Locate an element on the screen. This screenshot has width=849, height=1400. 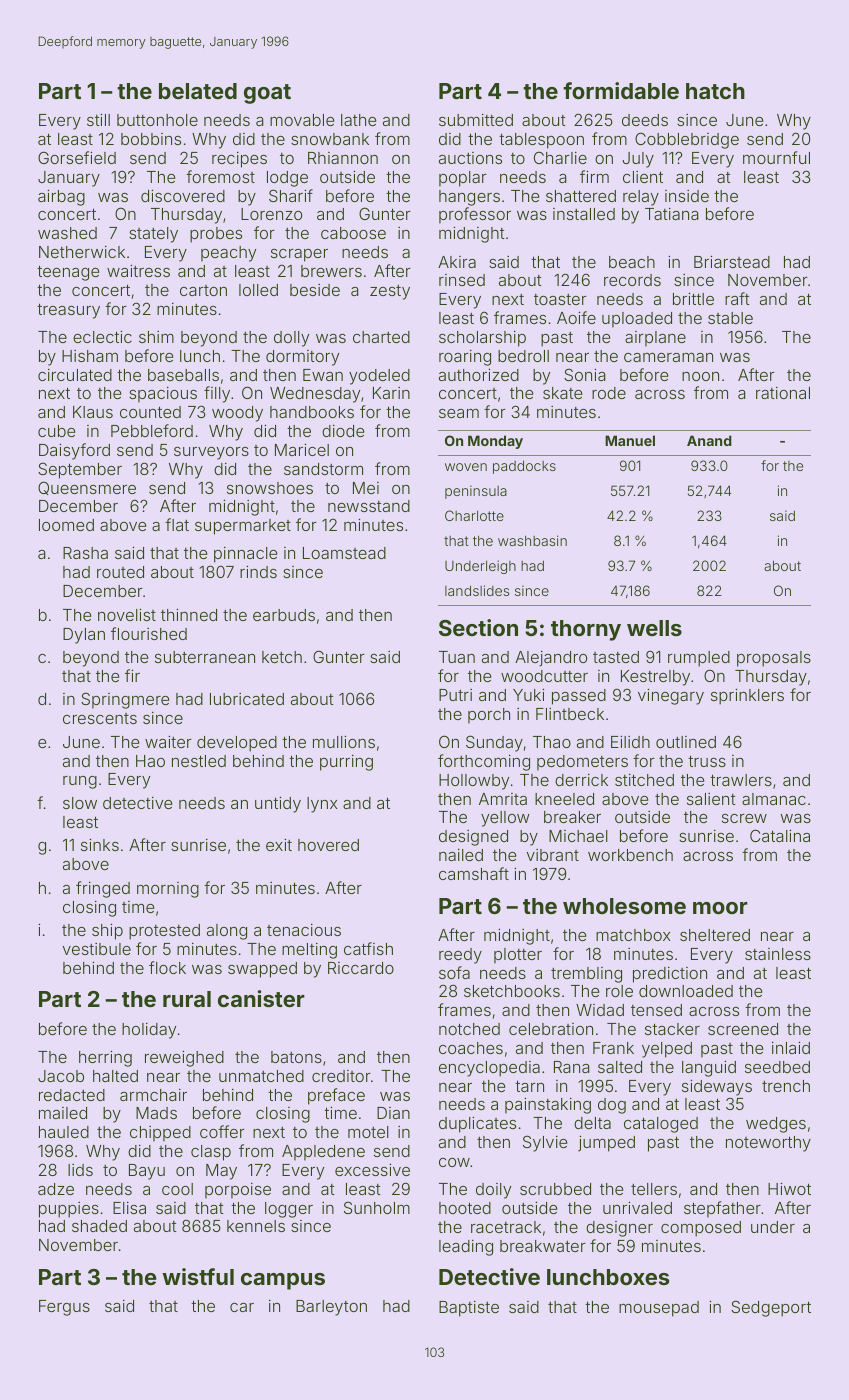
rode is located at coordinates (609, 393).
